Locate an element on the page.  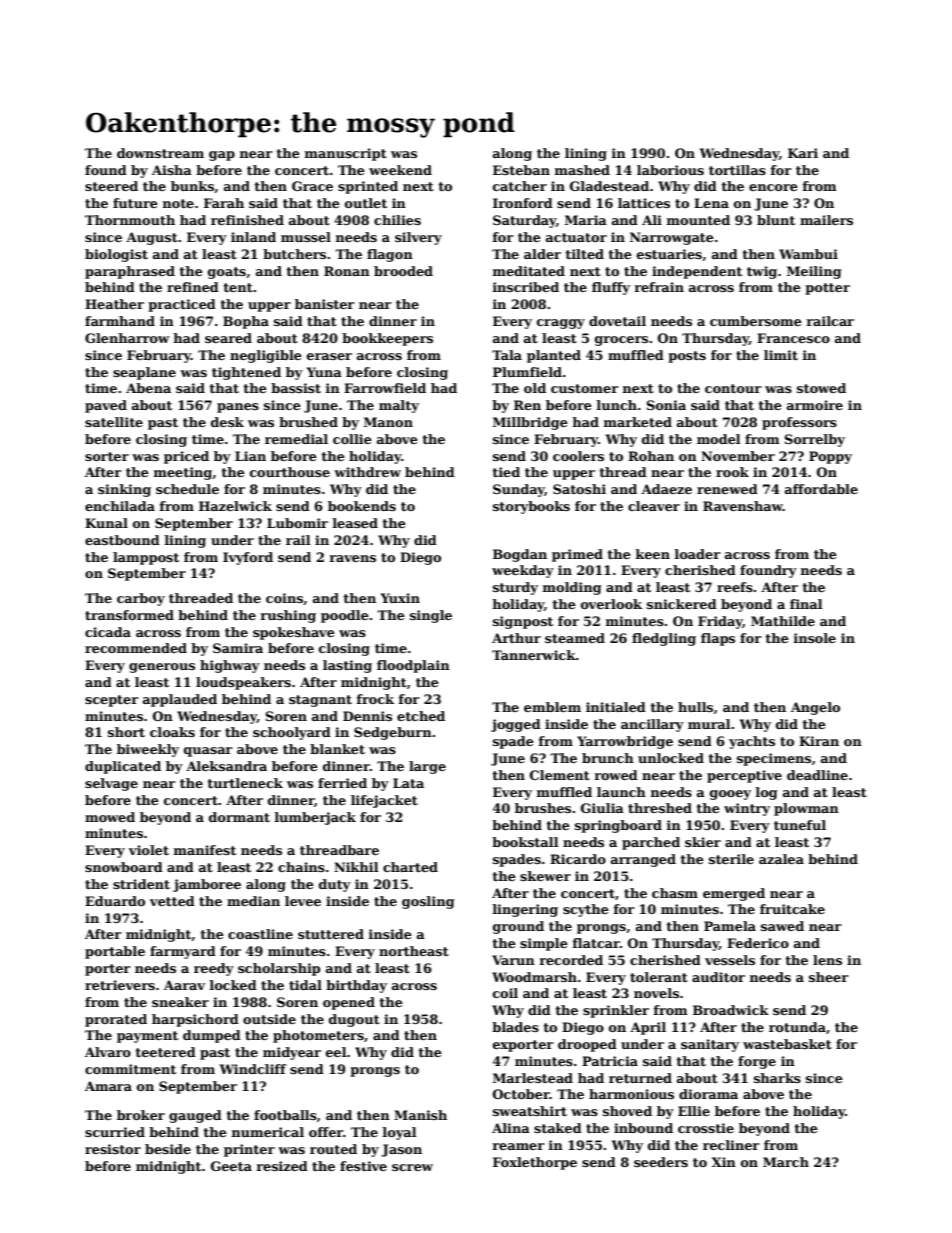
withdrew is located at coordinates (367, 472).
